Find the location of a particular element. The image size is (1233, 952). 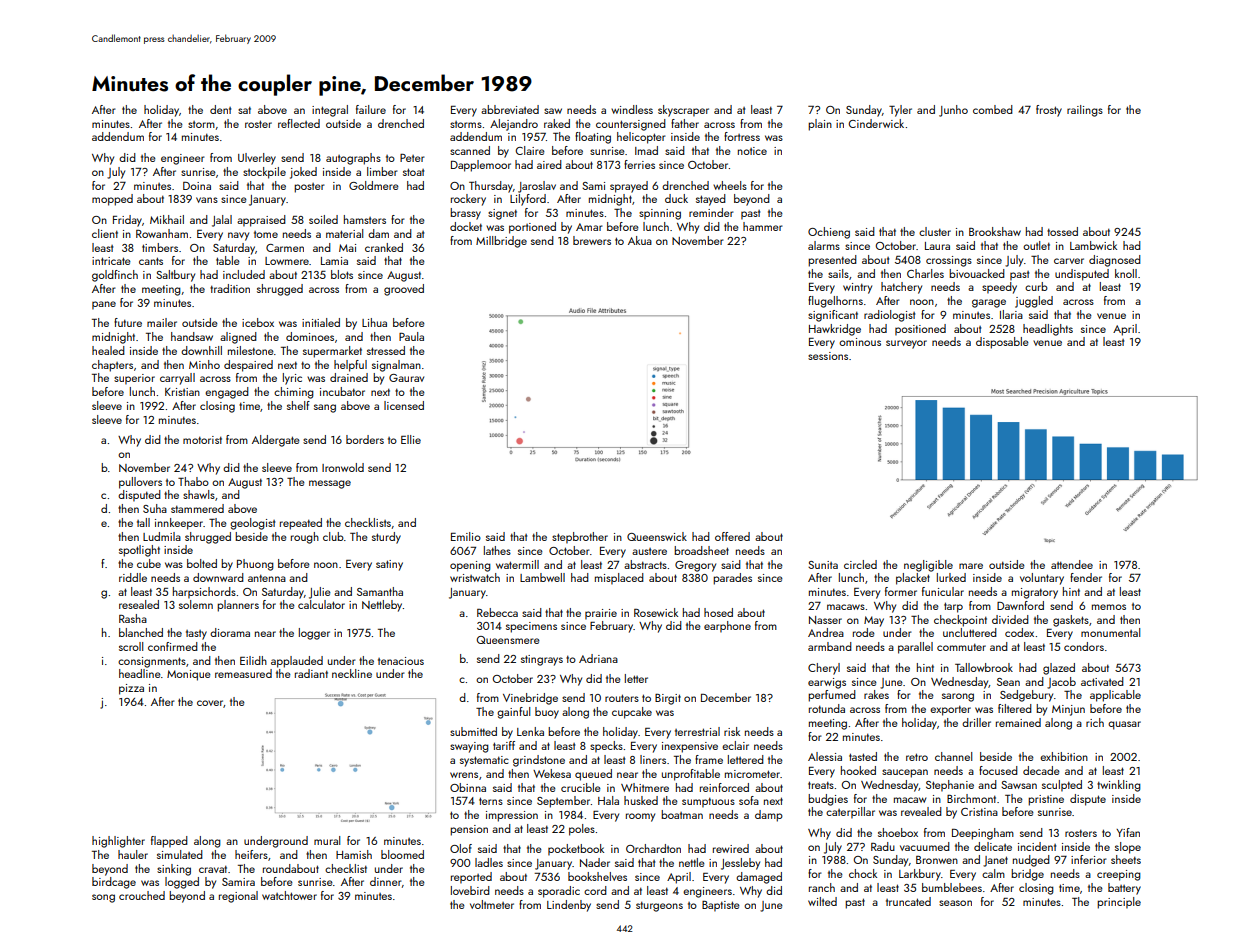

cover is located at coordinates (210, 703).
